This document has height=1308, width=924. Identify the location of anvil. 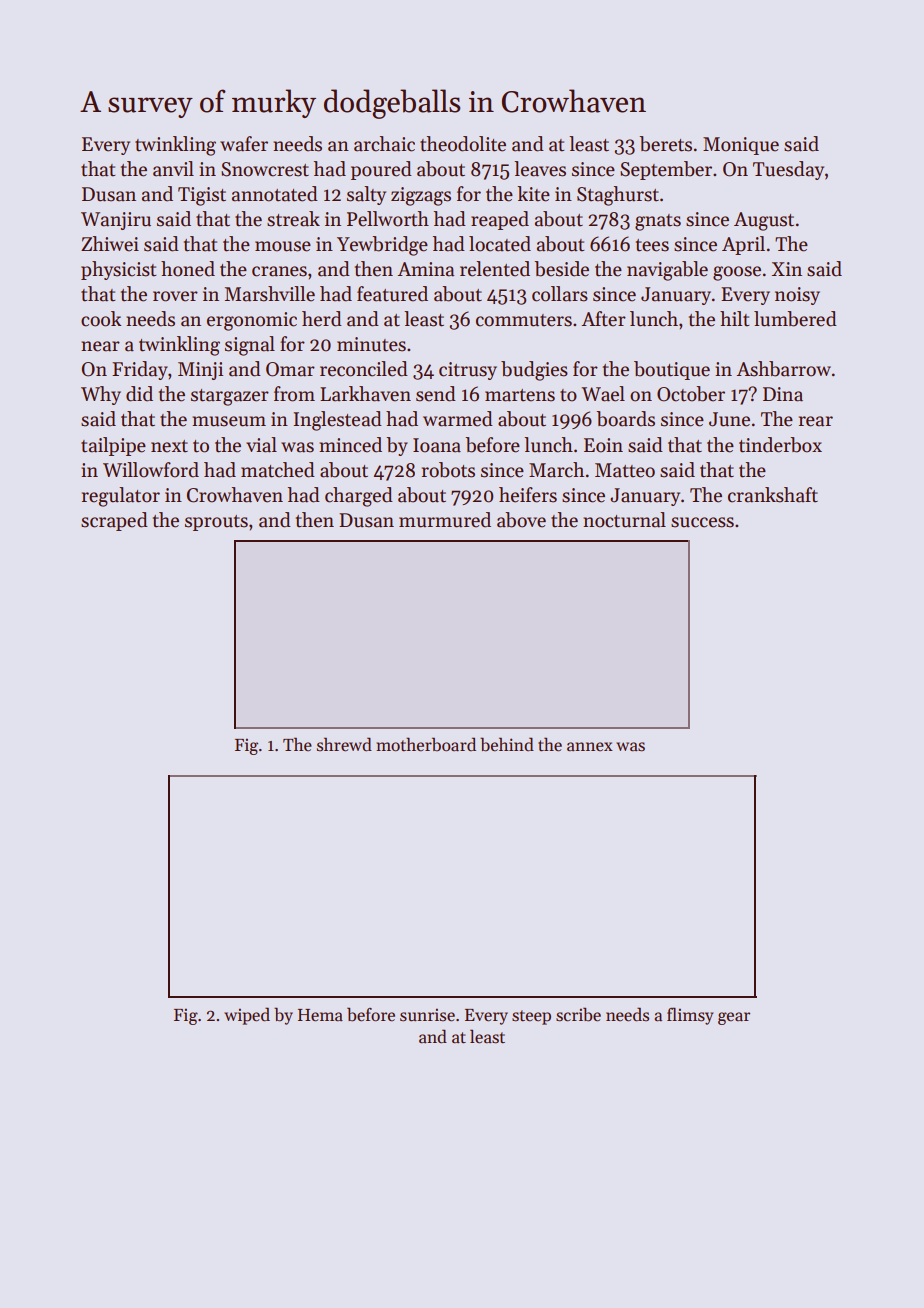
(173, 169).
